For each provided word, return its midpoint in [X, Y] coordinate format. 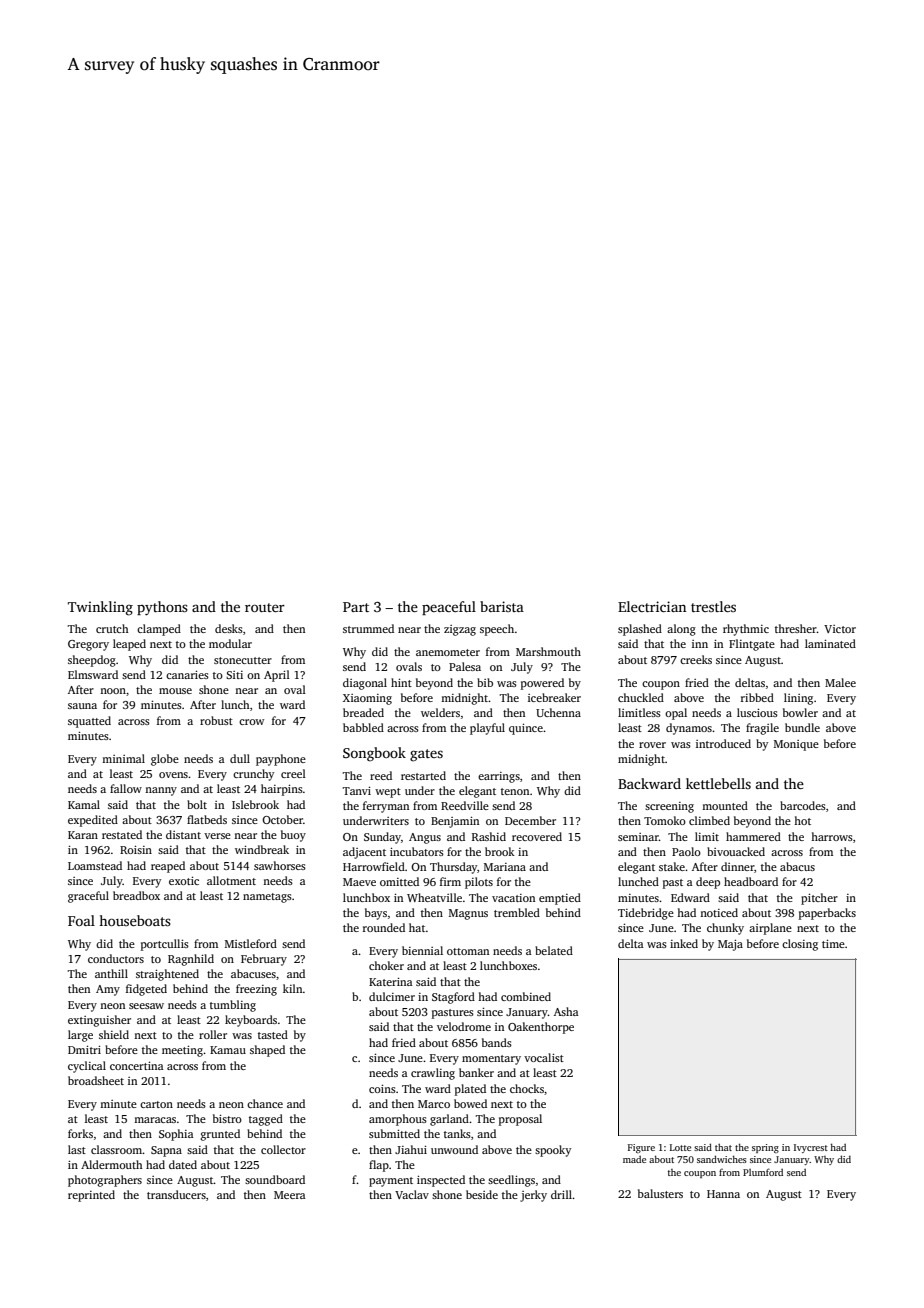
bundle [802, 727]
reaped [168, 867]
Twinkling [100, 608]
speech [497, 630]
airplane [770, 929]
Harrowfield [374, 866]
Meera [289, 1195]
